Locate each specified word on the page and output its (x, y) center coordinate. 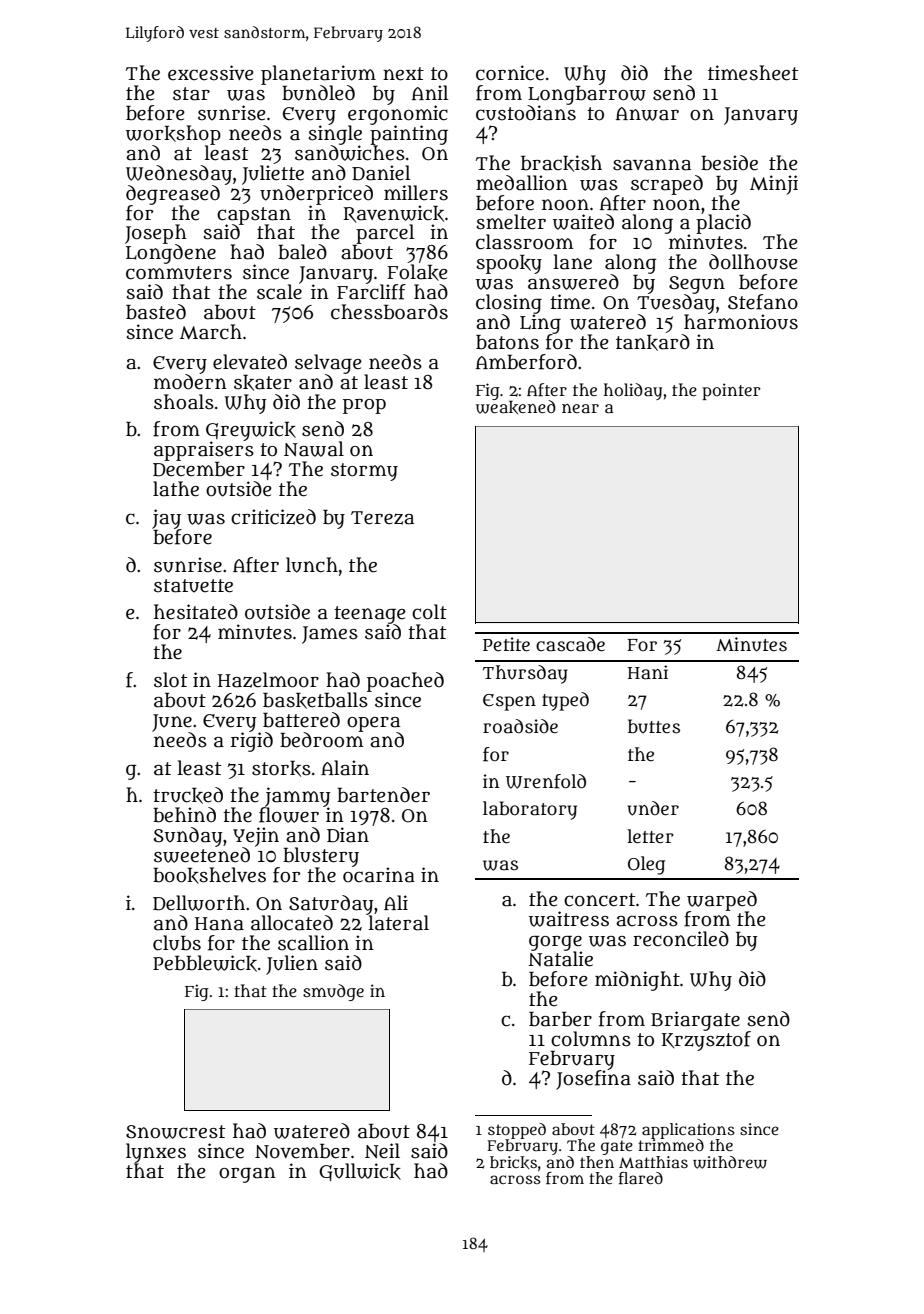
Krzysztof (706, 1041)
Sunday (187, 837)
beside (729, 163)
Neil (382, 1151)
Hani (648, 672)
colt (429, 612)
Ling (540, 324)
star (191, 94)
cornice (510, 73)
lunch (312, 565)
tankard (653, 342)
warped (722, 901)
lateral (399, 923)
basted (156, 312)
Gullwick (360, 1172)
